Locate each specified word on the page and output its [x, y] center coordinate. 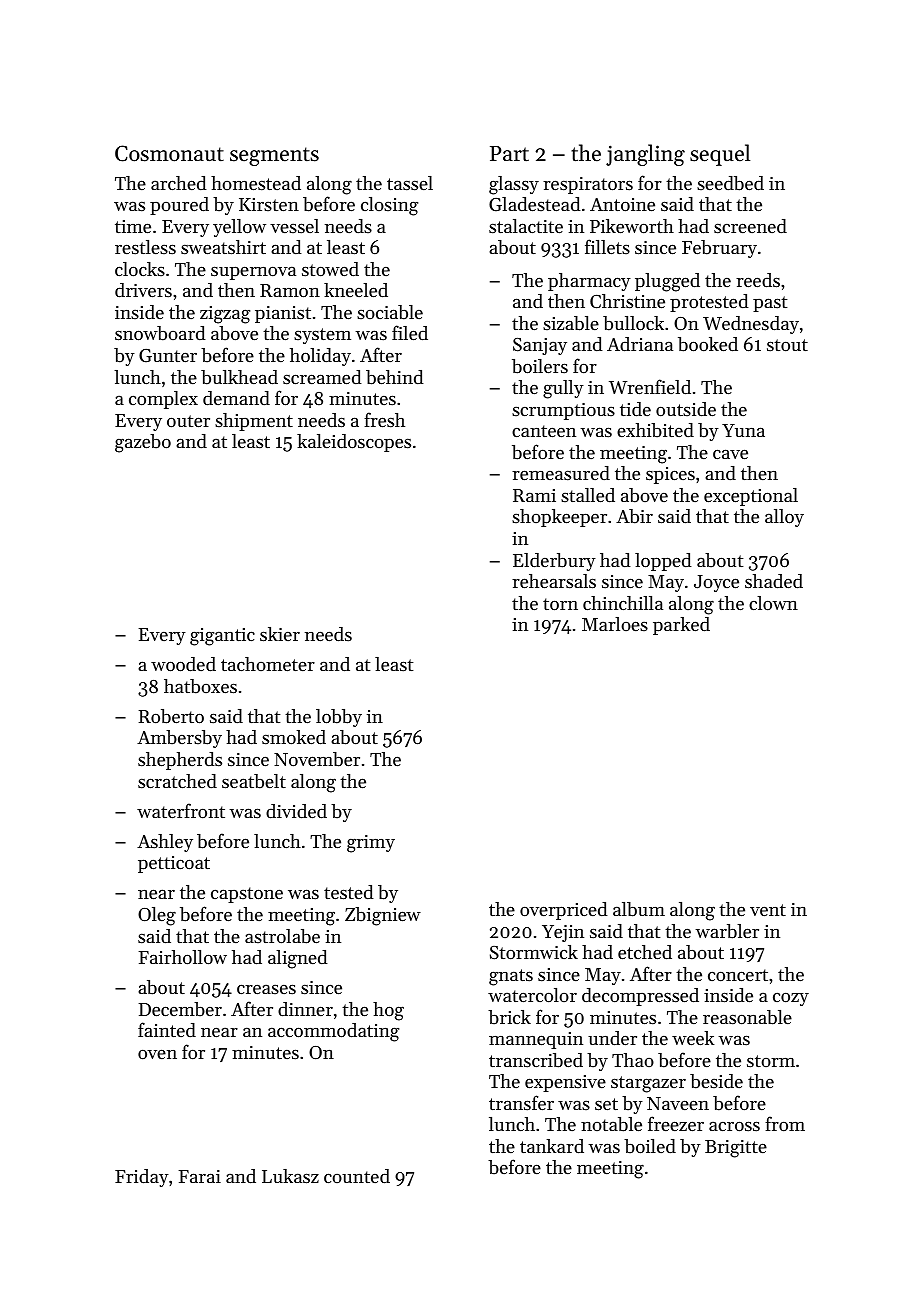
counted [357, 1176]
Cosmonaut [169, 153]
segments [274, 156]
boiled [650, 1146]
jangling [645, 155]
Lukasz [290, 1176]
